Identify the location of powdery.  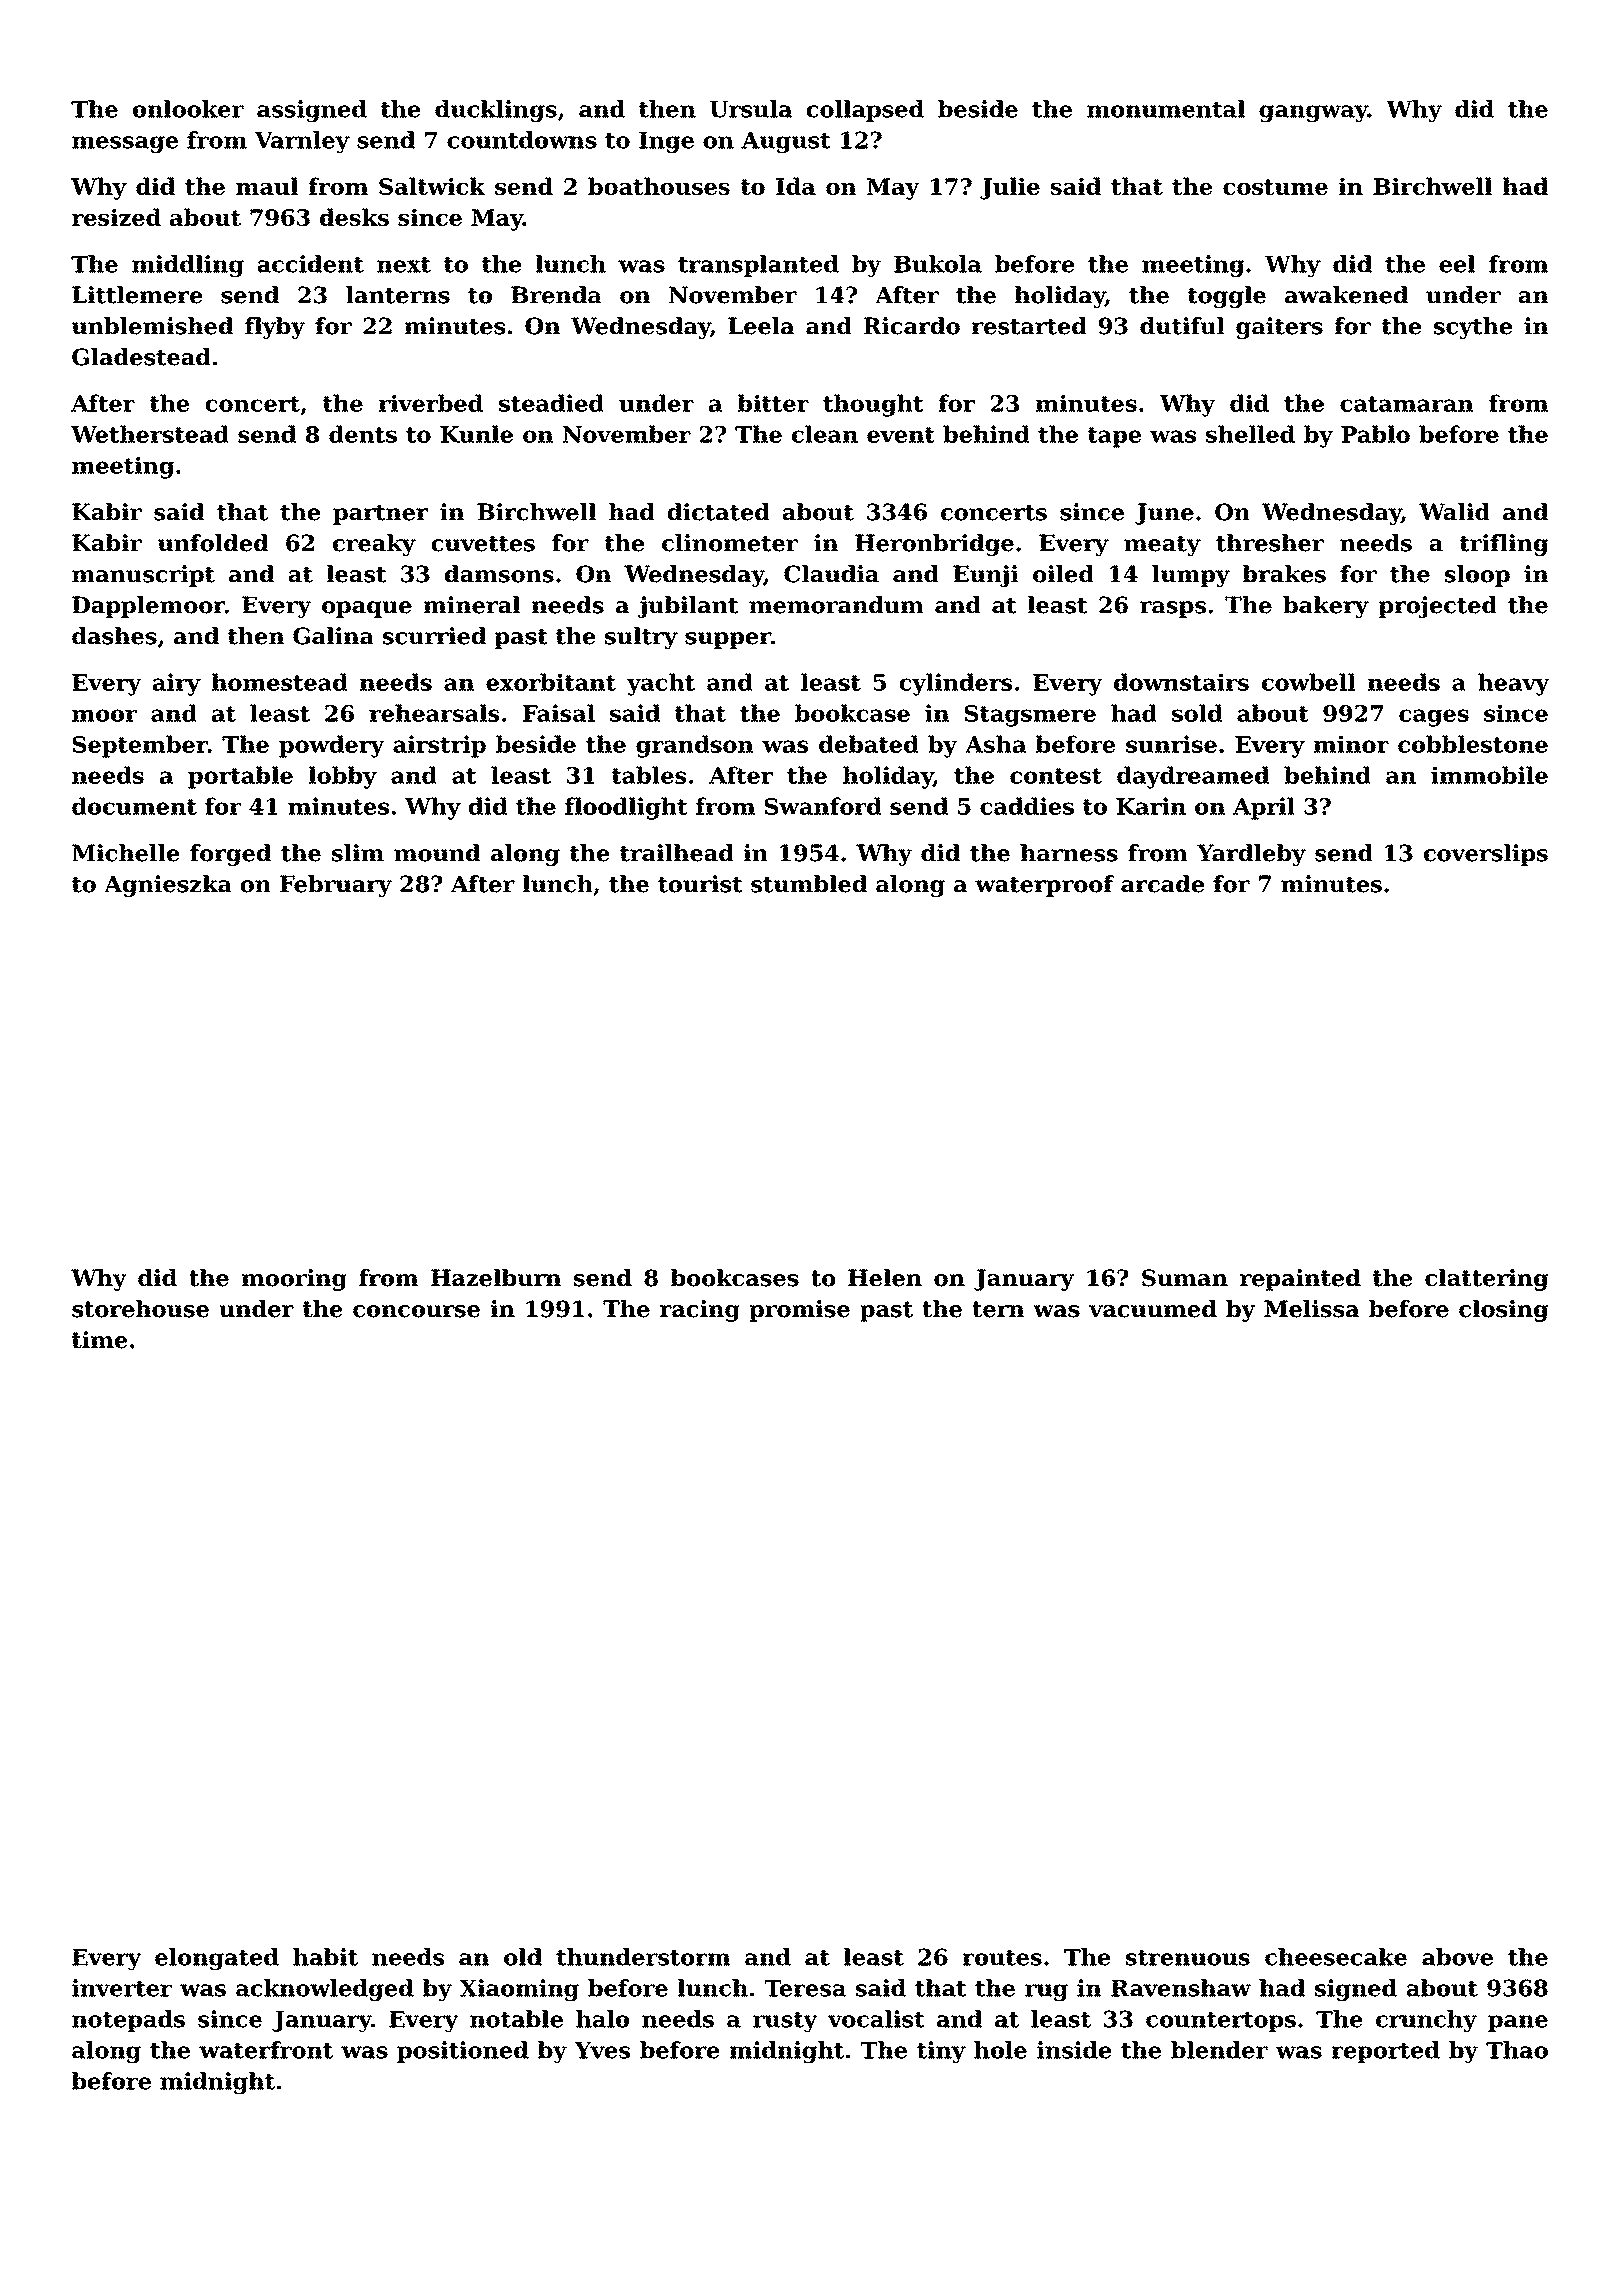
(331, 746).
